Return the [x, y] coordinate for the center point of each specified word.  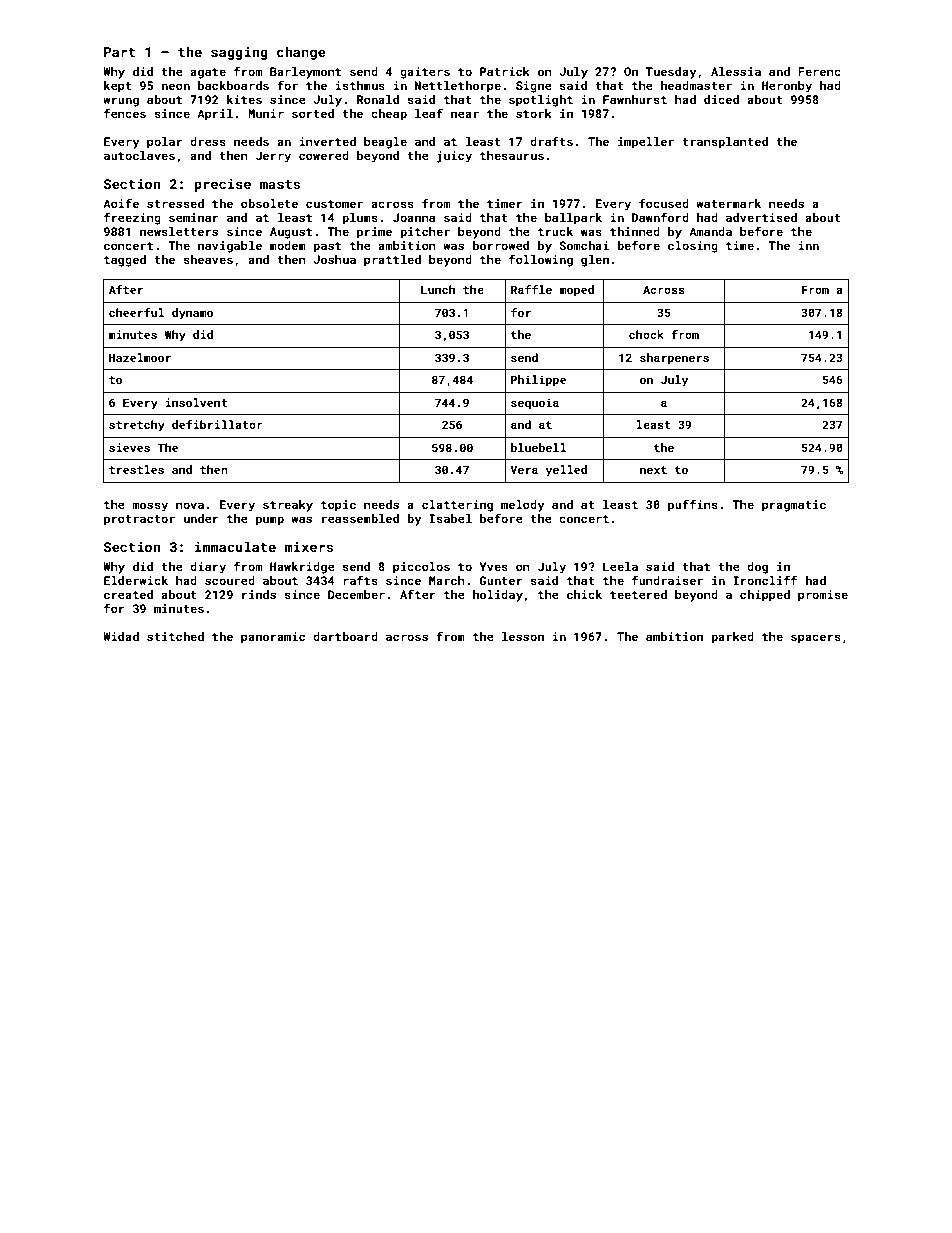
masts [280, 184]
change [301, 53]
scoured [230, 580]
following [541, 260]
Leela [620, 566]
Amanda [710, 231]
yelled [566, 471]
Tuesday [671, 73]
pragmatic [794, 506]
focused [664, 203]
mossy [150, 507]
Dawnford [660, 217]
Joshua [334, 259]
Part [120, 52]
